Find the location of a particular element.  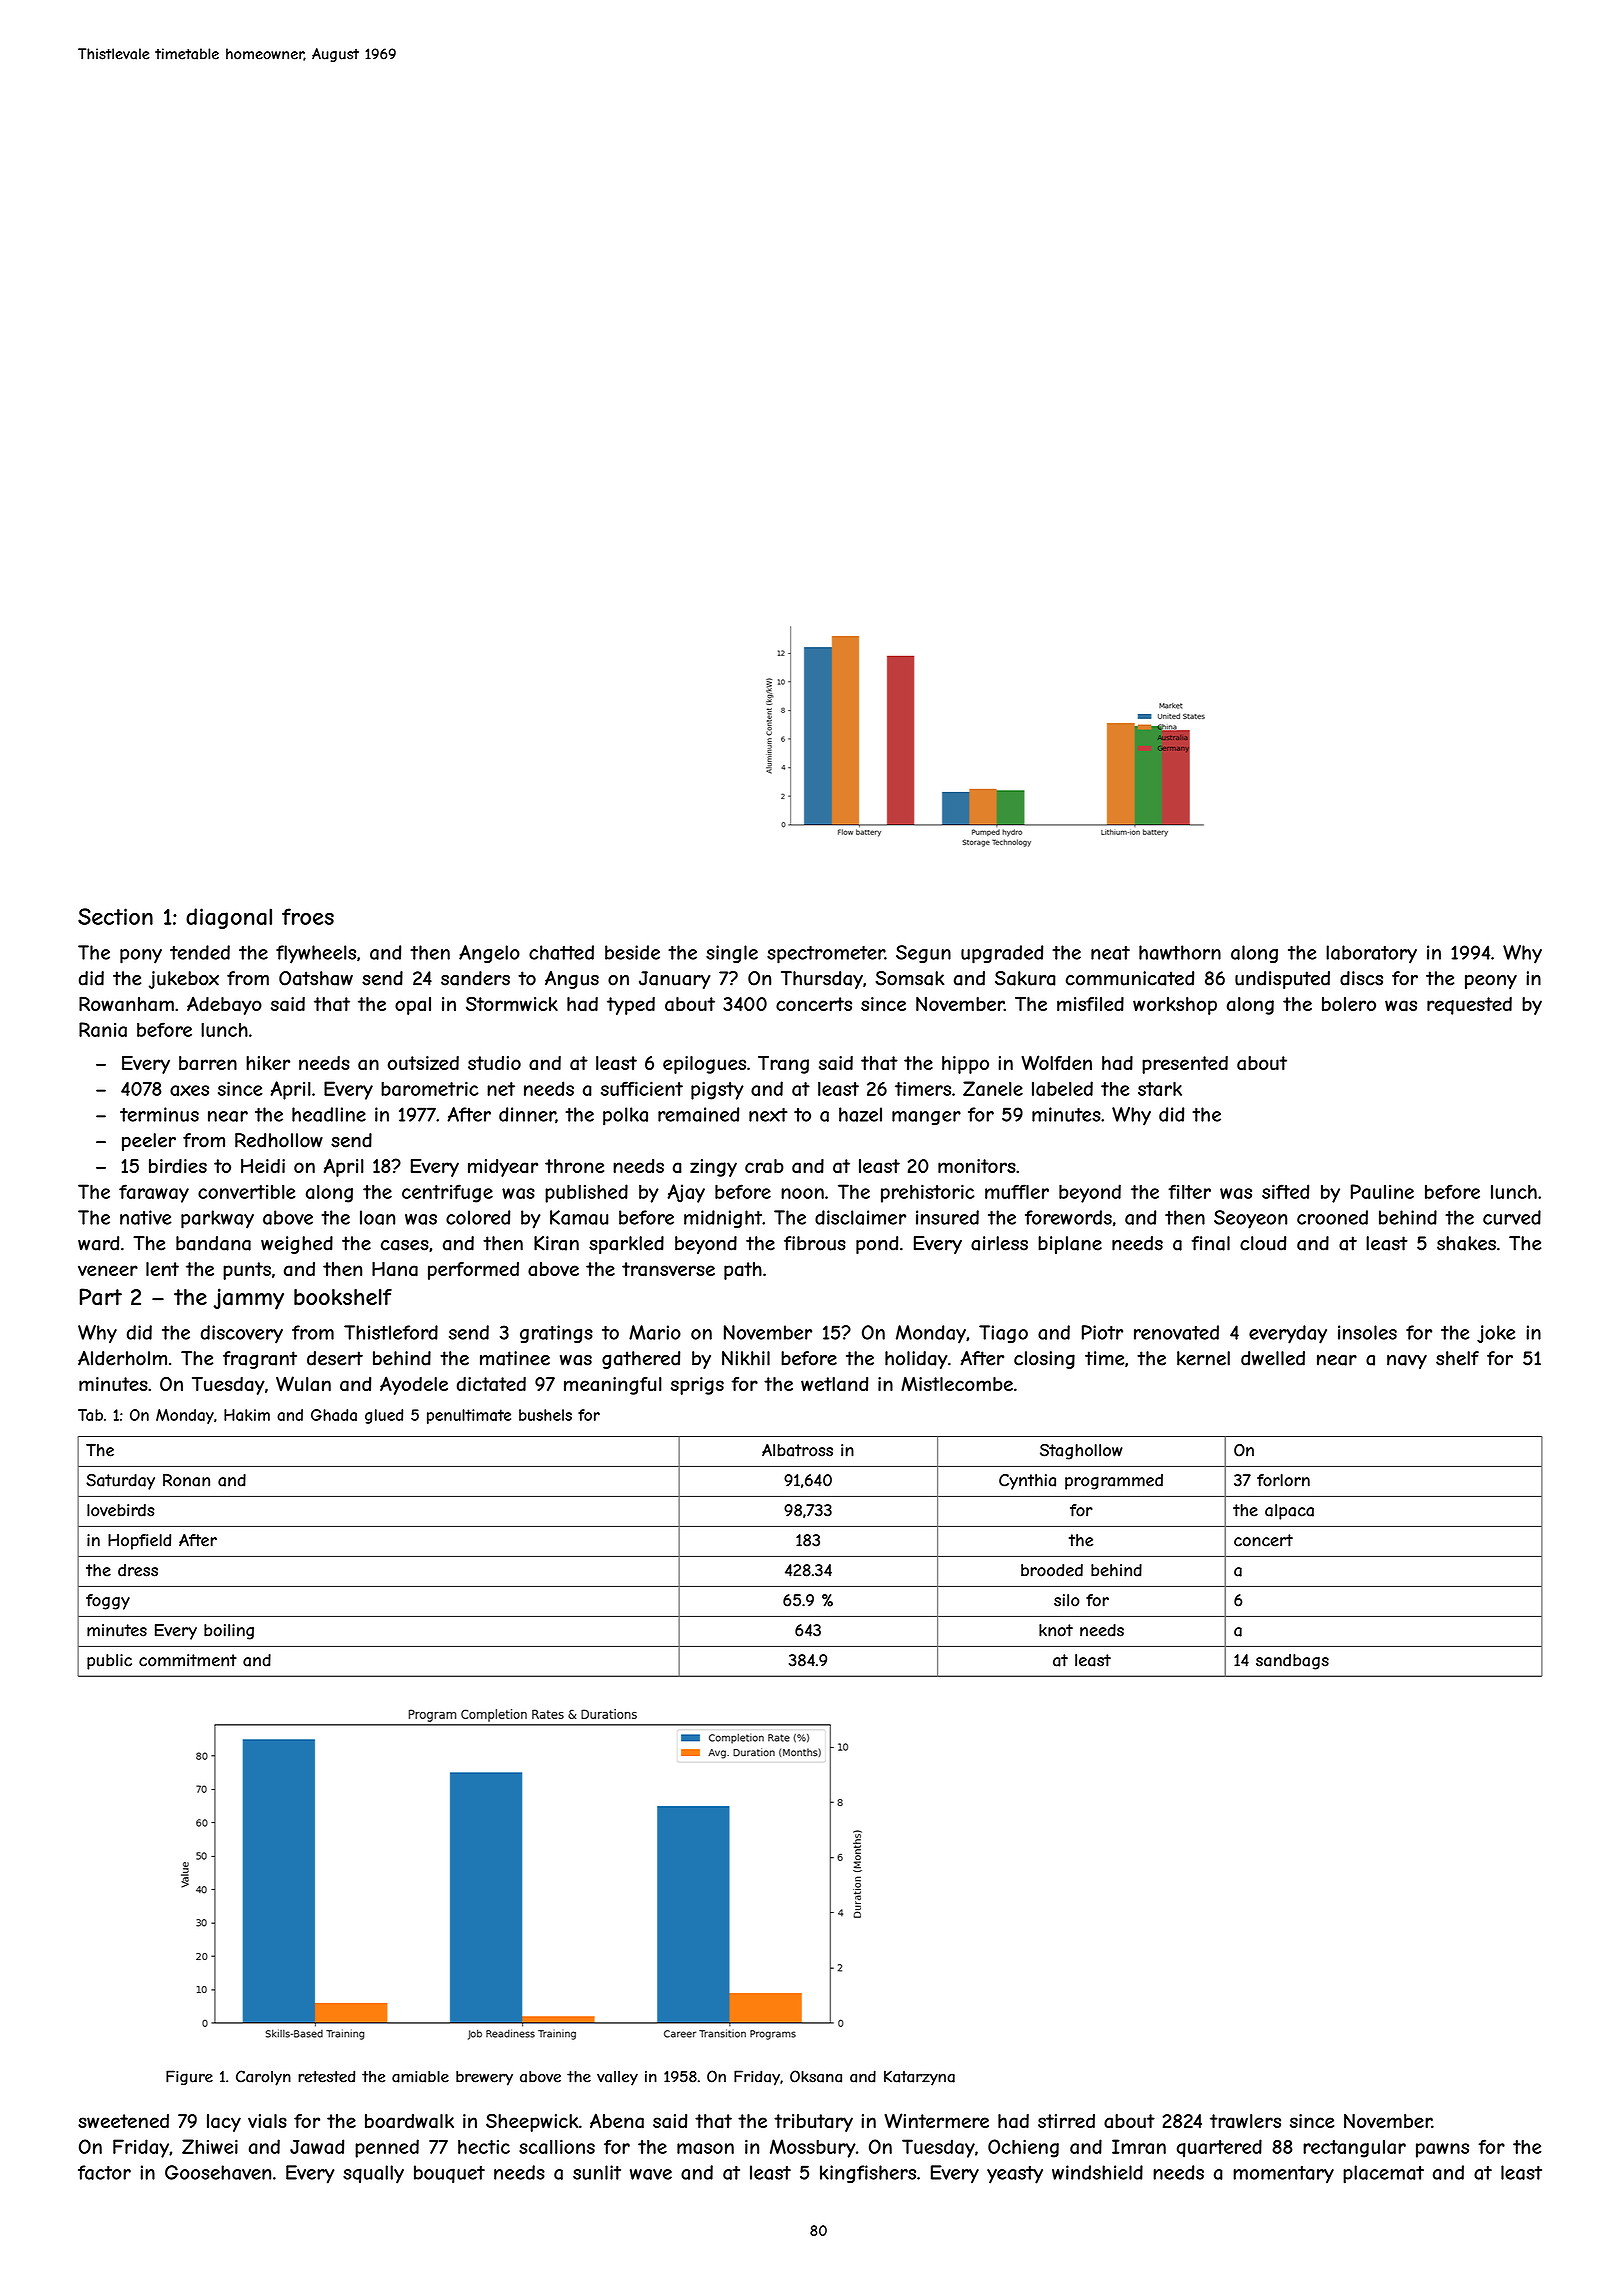

hippo is located at coordinates (965, 1065).
